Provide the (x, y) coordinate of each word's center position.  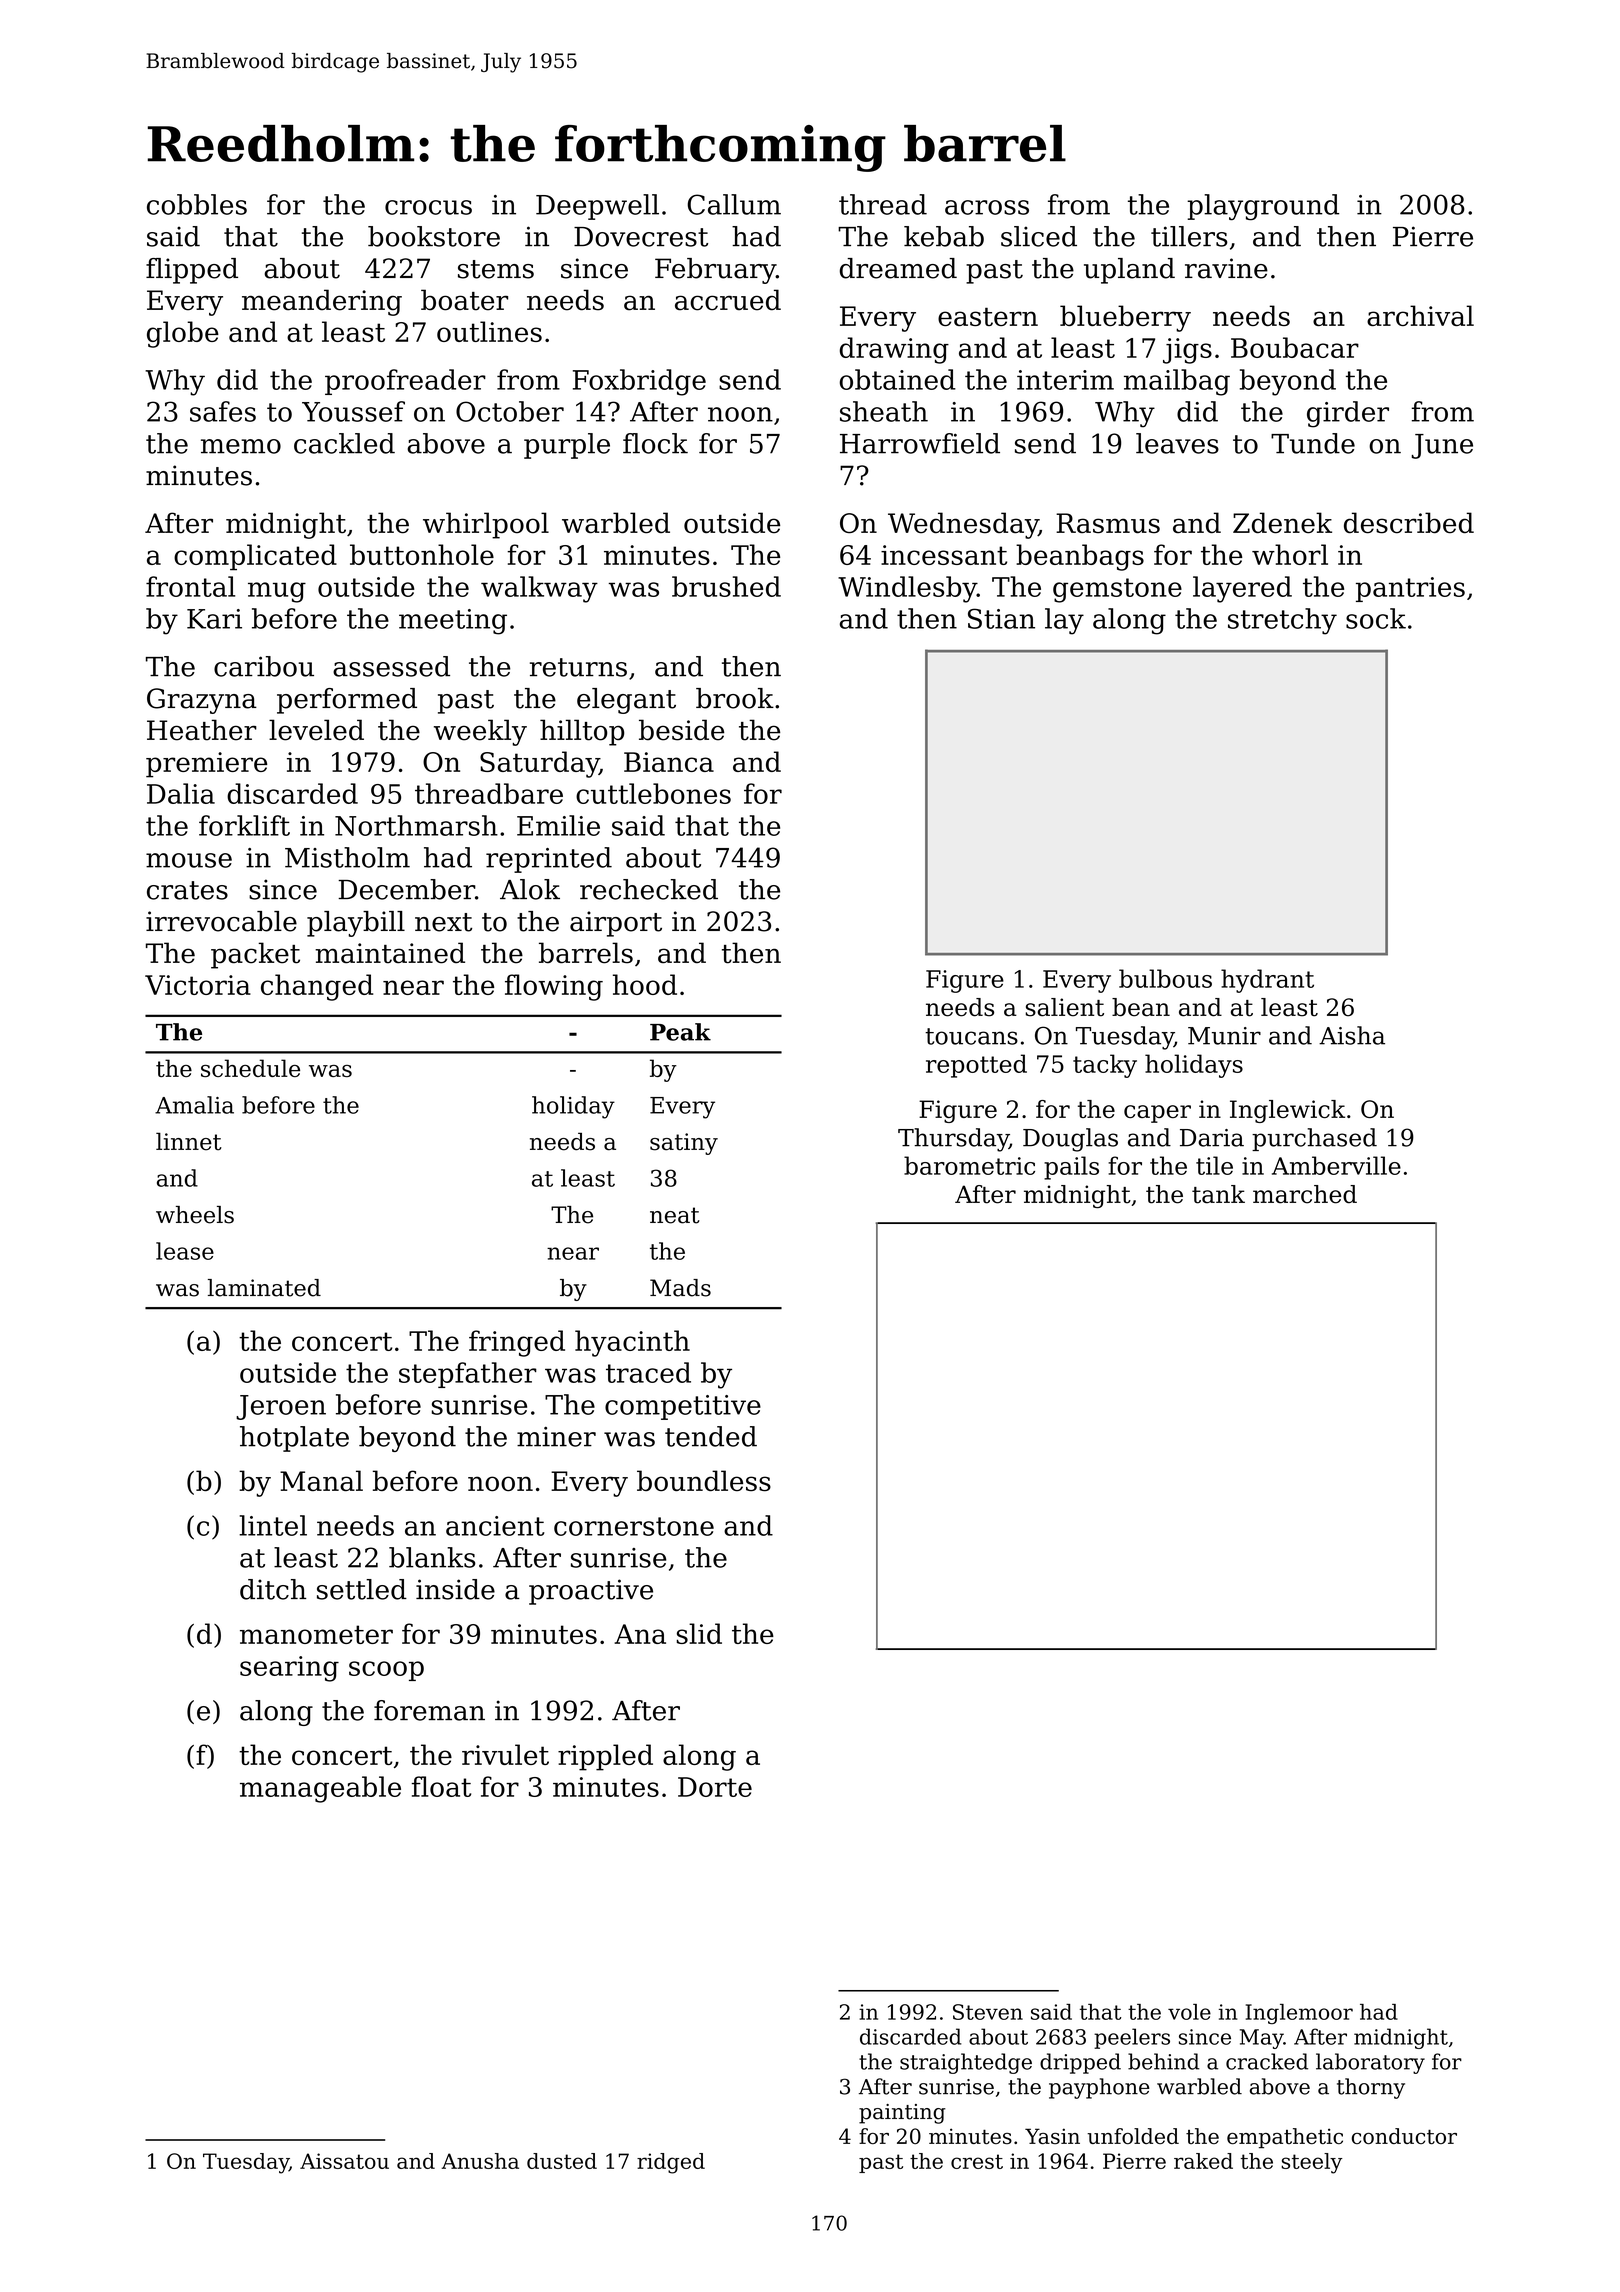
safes (223, 411)
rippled (605, 1757)
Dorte (715, 1787)
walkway (539, 589)
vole (1189, 2012)
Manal (321, 1480)
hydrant (1267, 981)
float (441, 1786)
